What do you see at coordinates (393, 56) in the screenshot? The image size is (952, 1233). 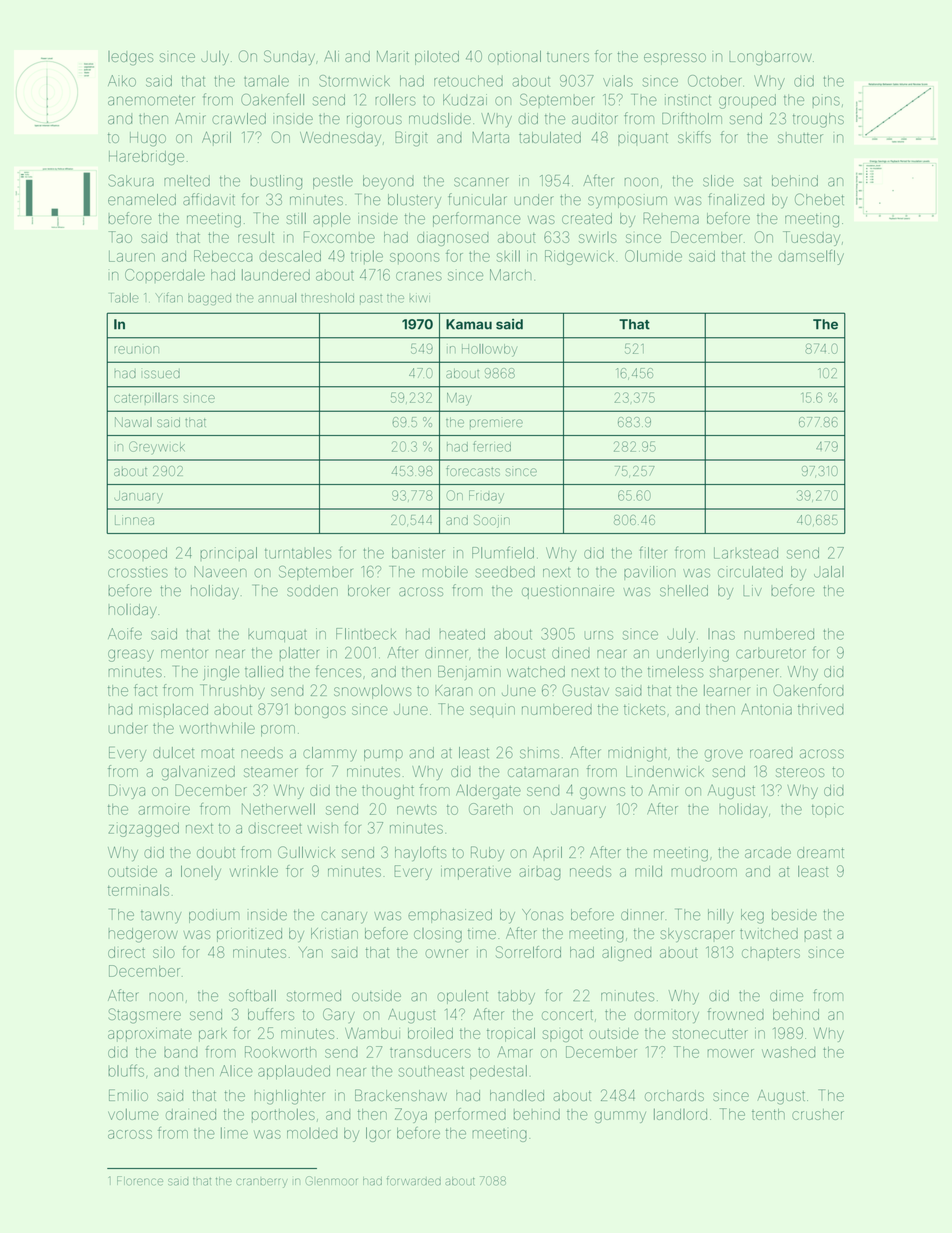 I see `Marit` at bounding box center [393, 56].
